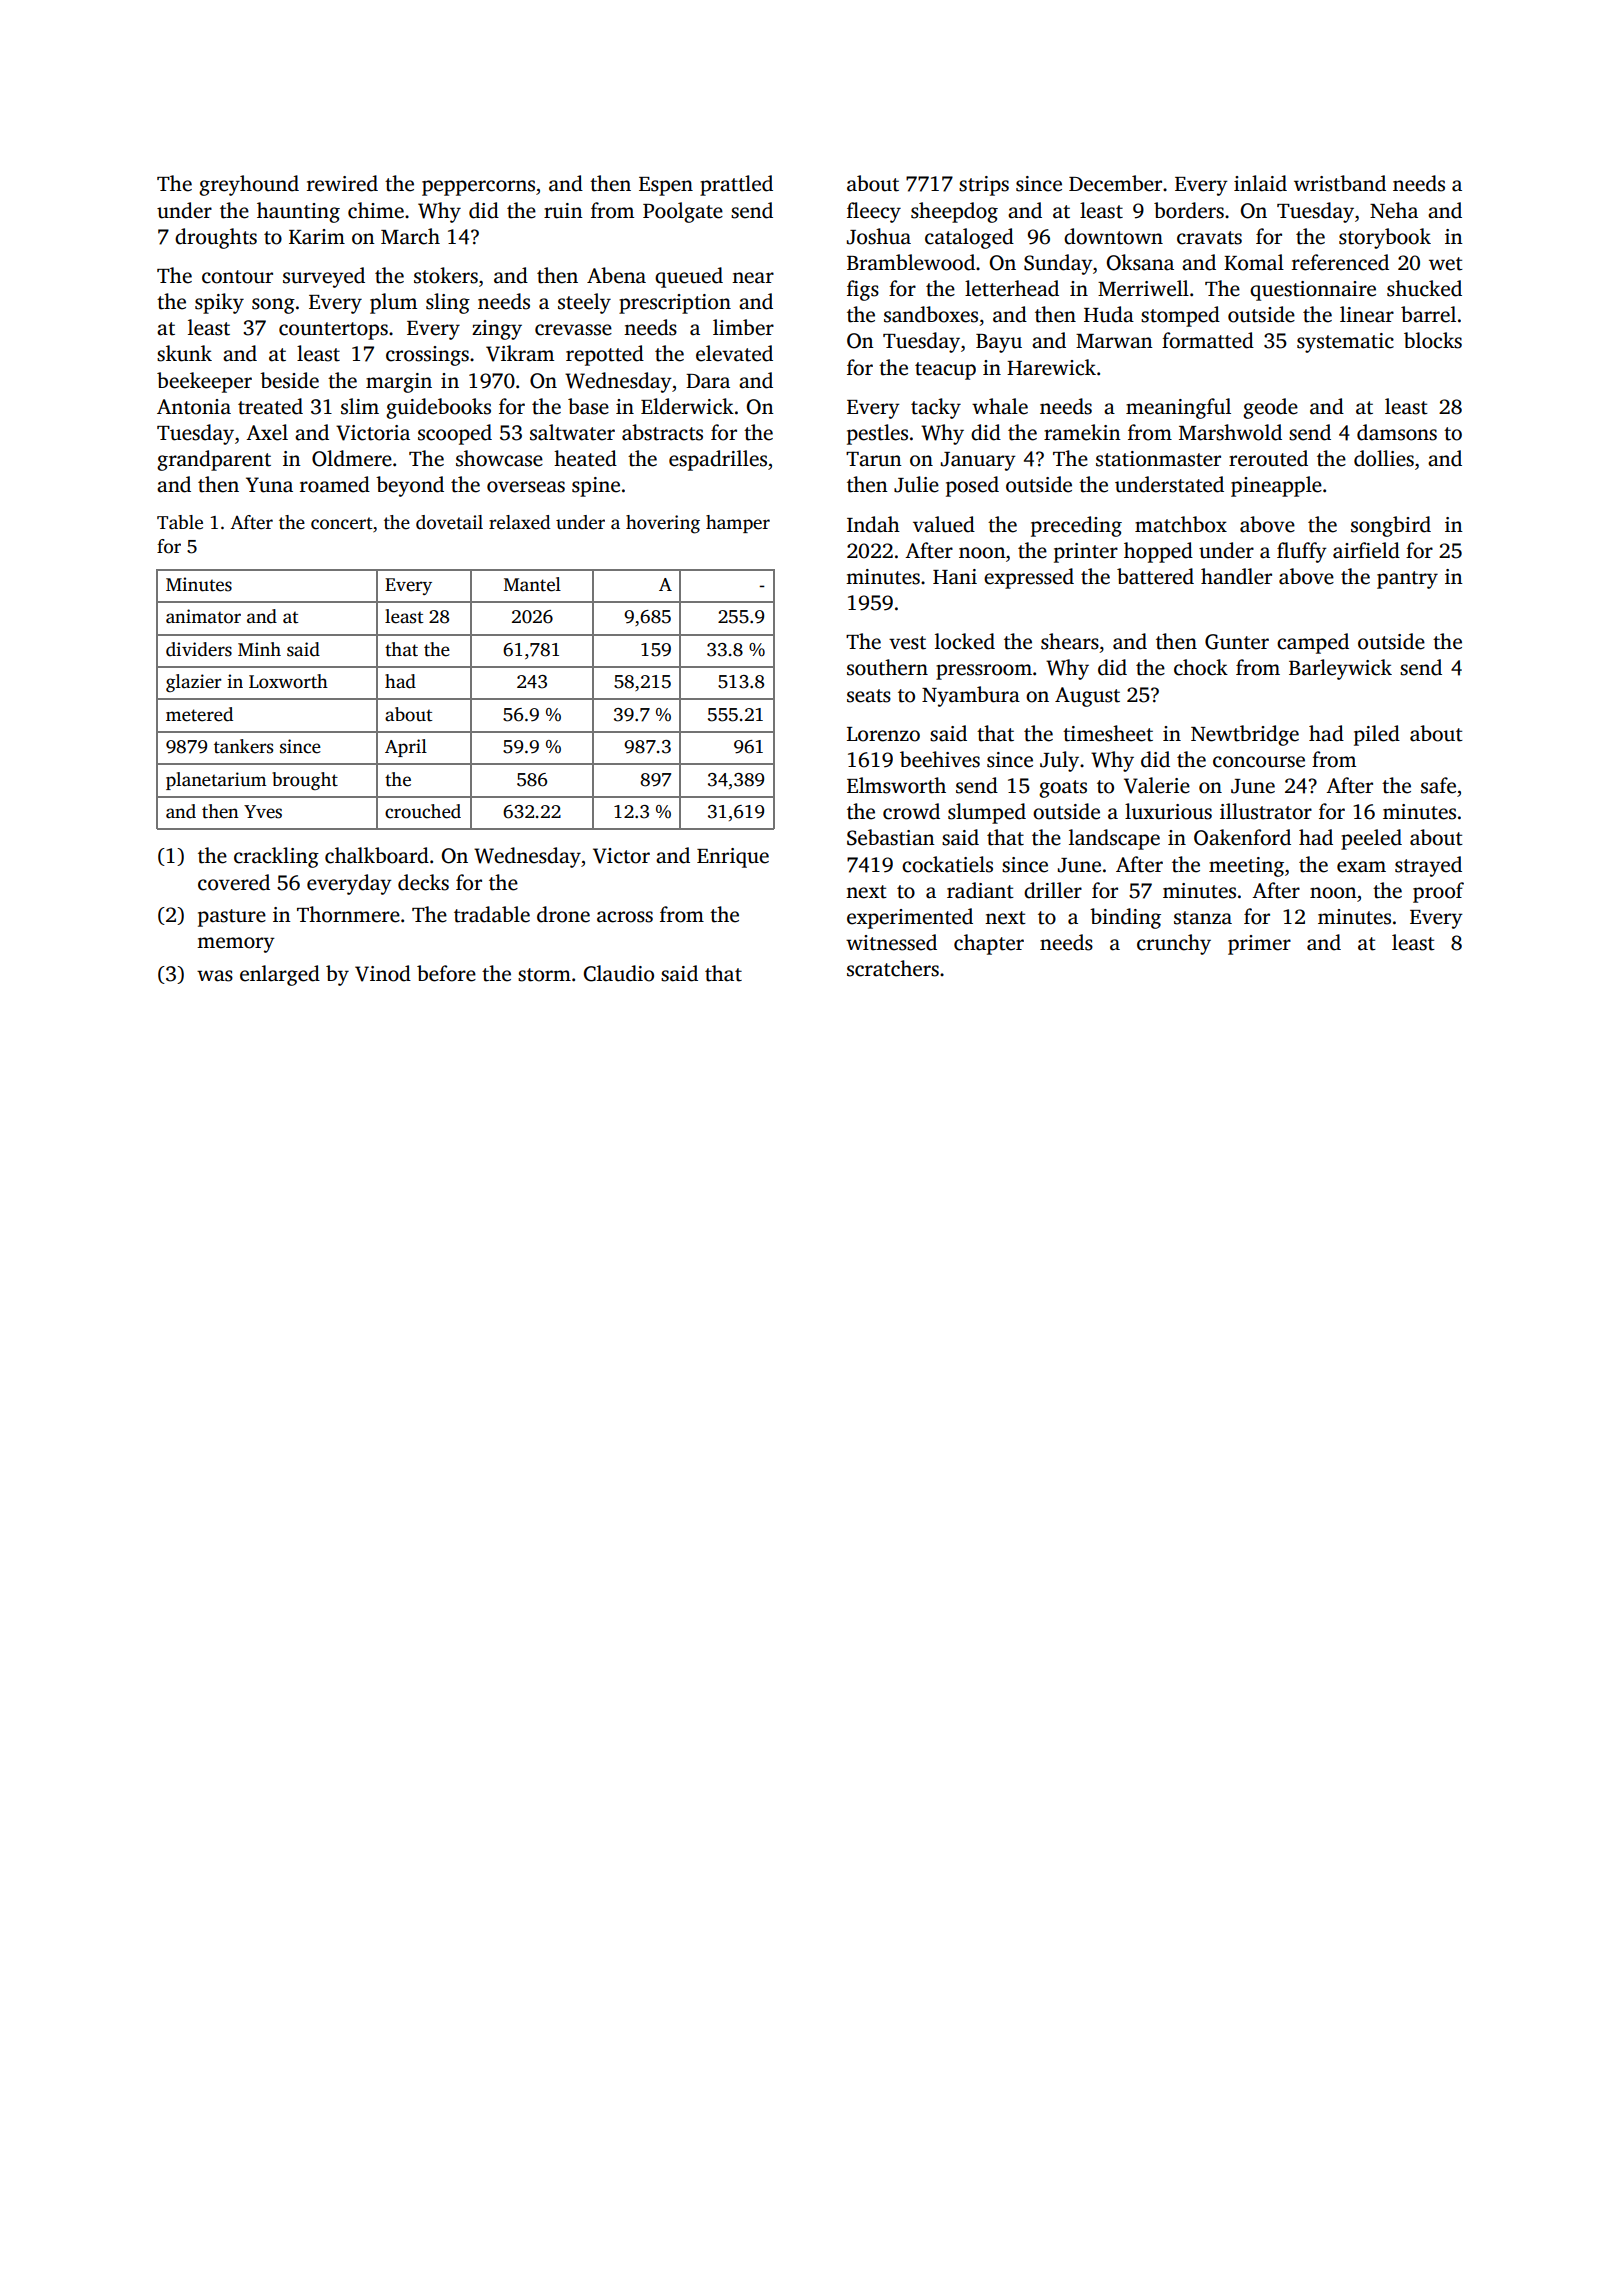 The width and height of the screenshot is (1620, 2292). Describe the element at coordinates (893, 968) in the screenshot. I see `scratchers` at that location.
